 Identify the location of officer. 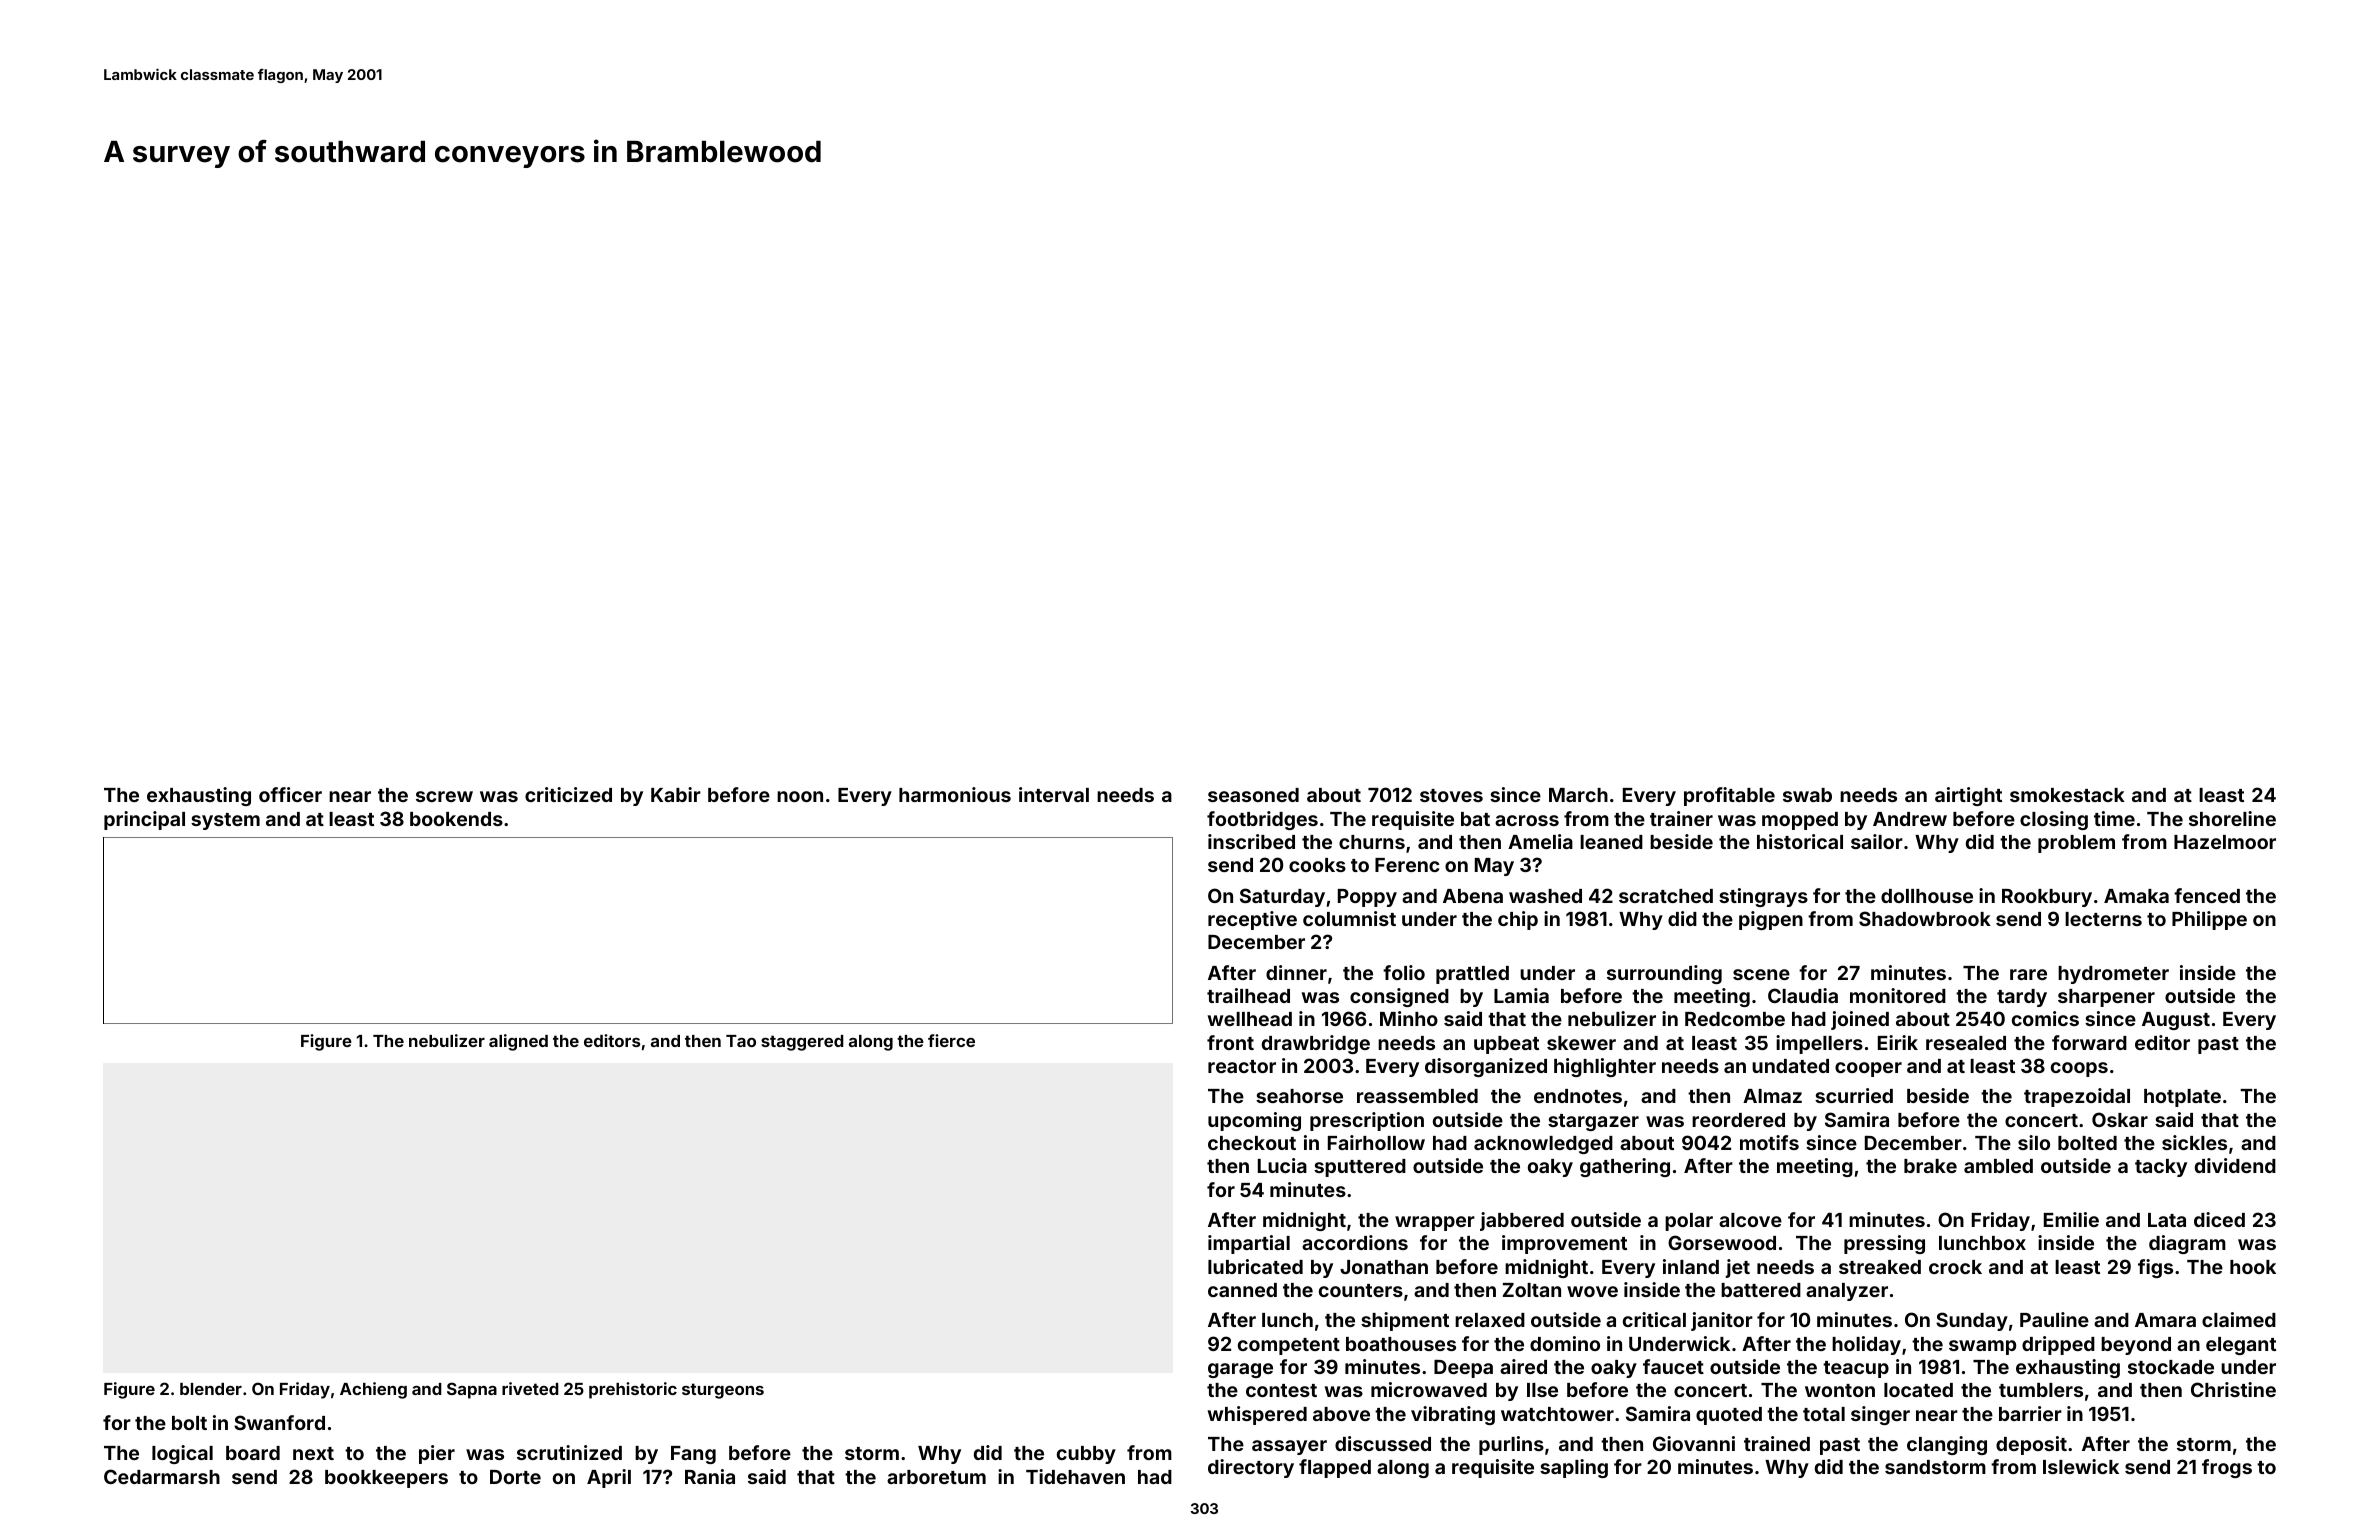
(290, 794).
